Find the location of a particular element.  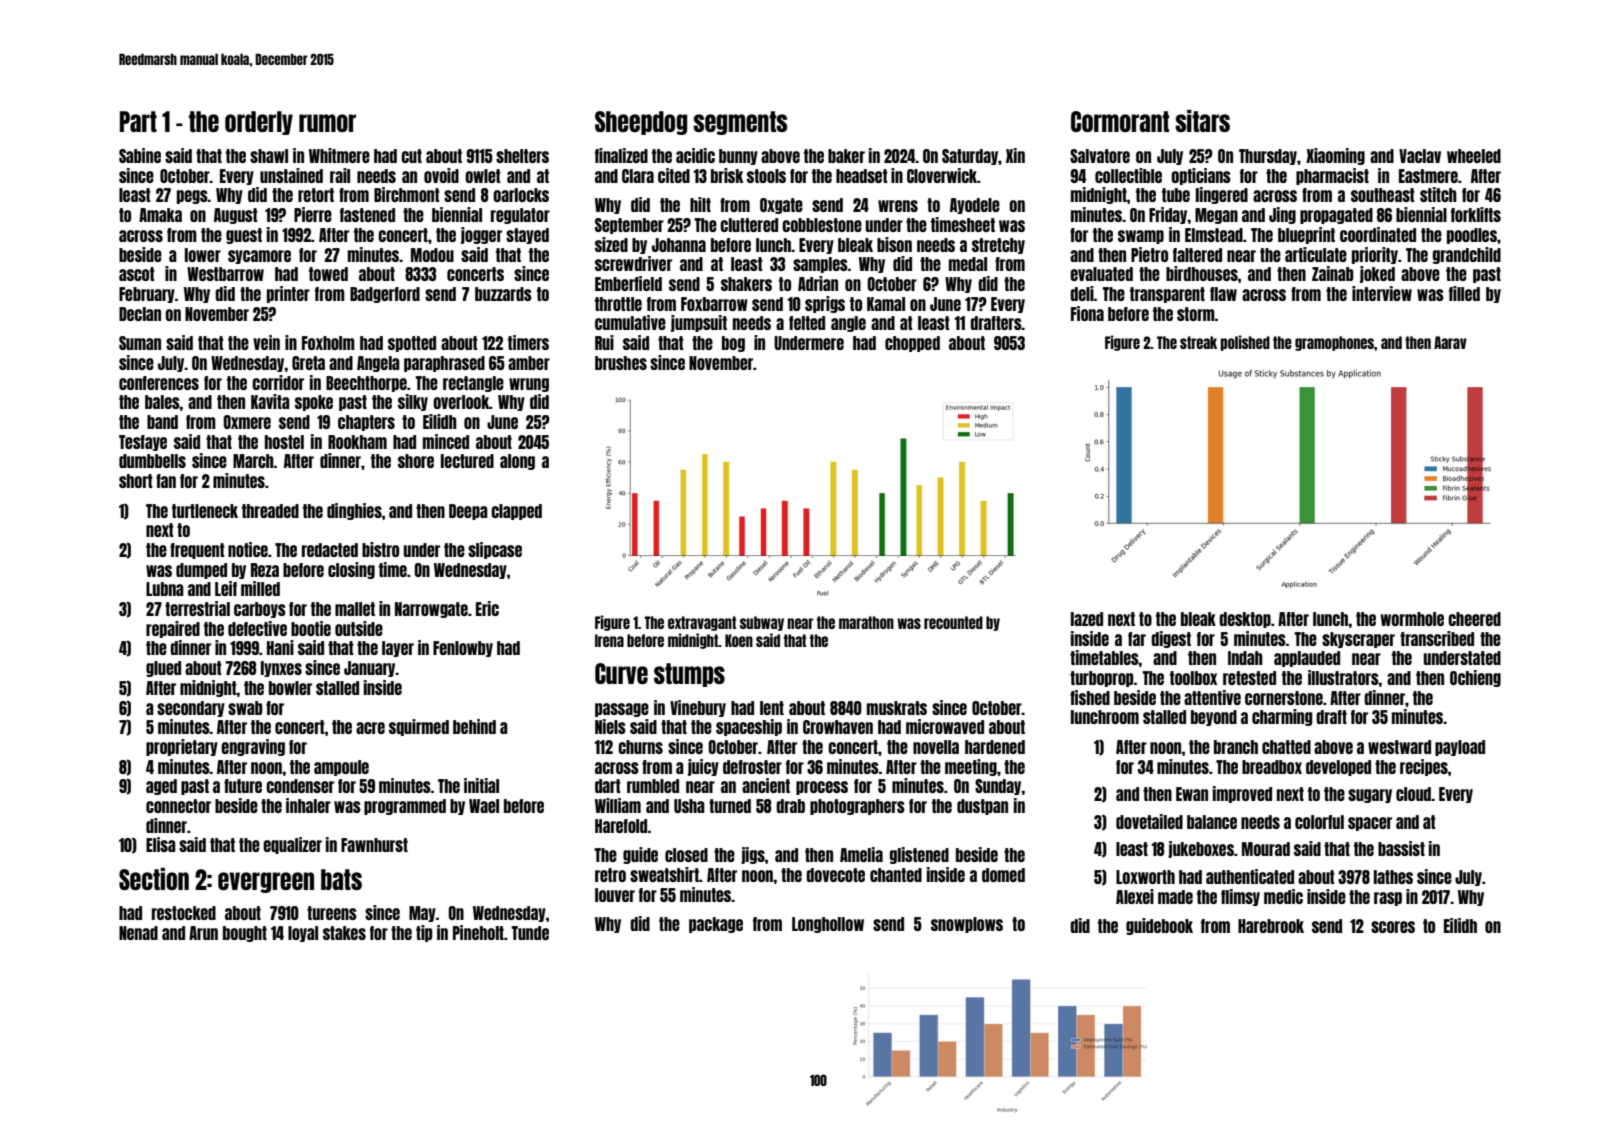

programmed is located at coordinates (405, 807).
